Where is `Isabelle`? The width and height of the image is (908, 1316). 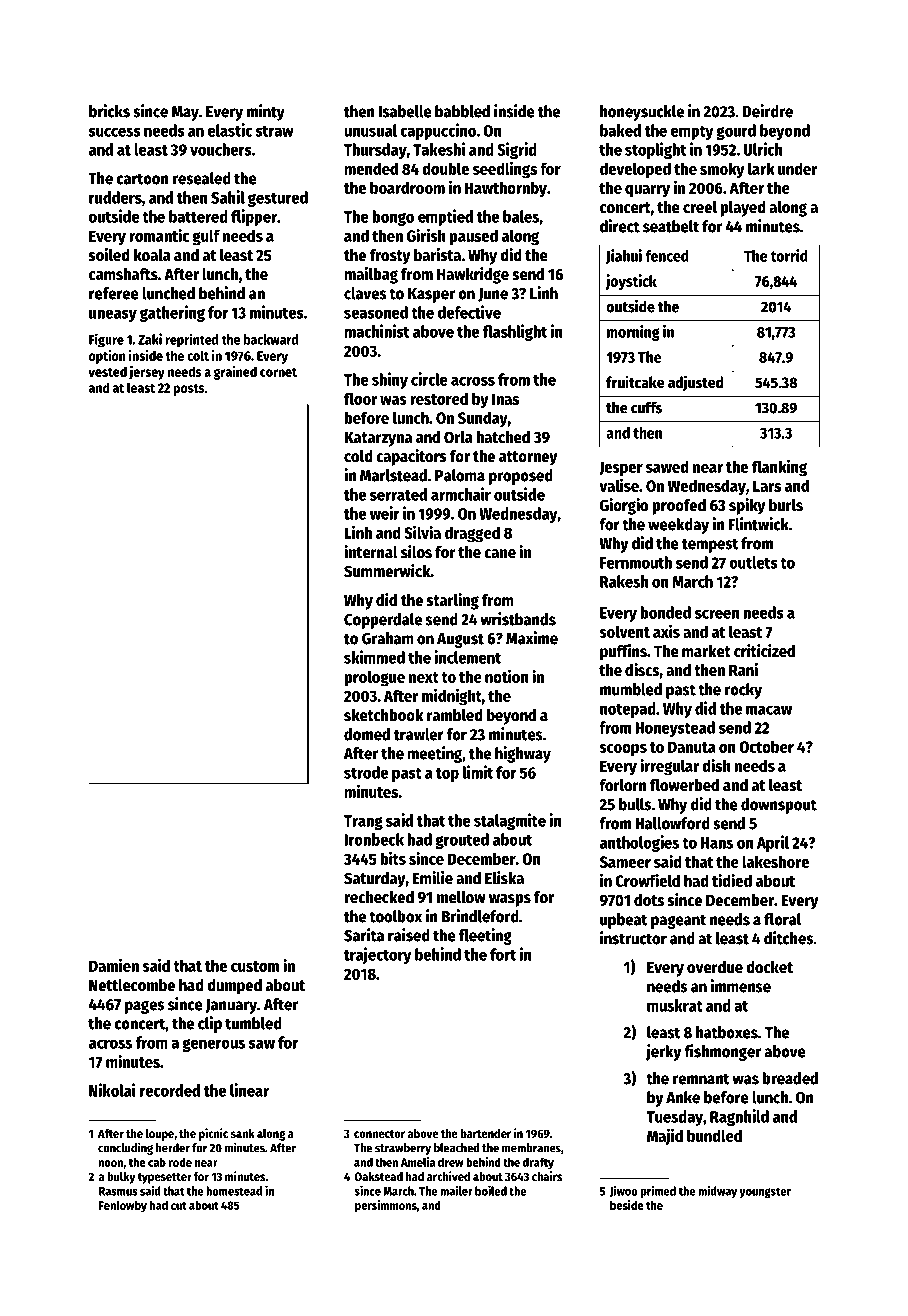 Isabelle is located at coordinates (405, 111).
